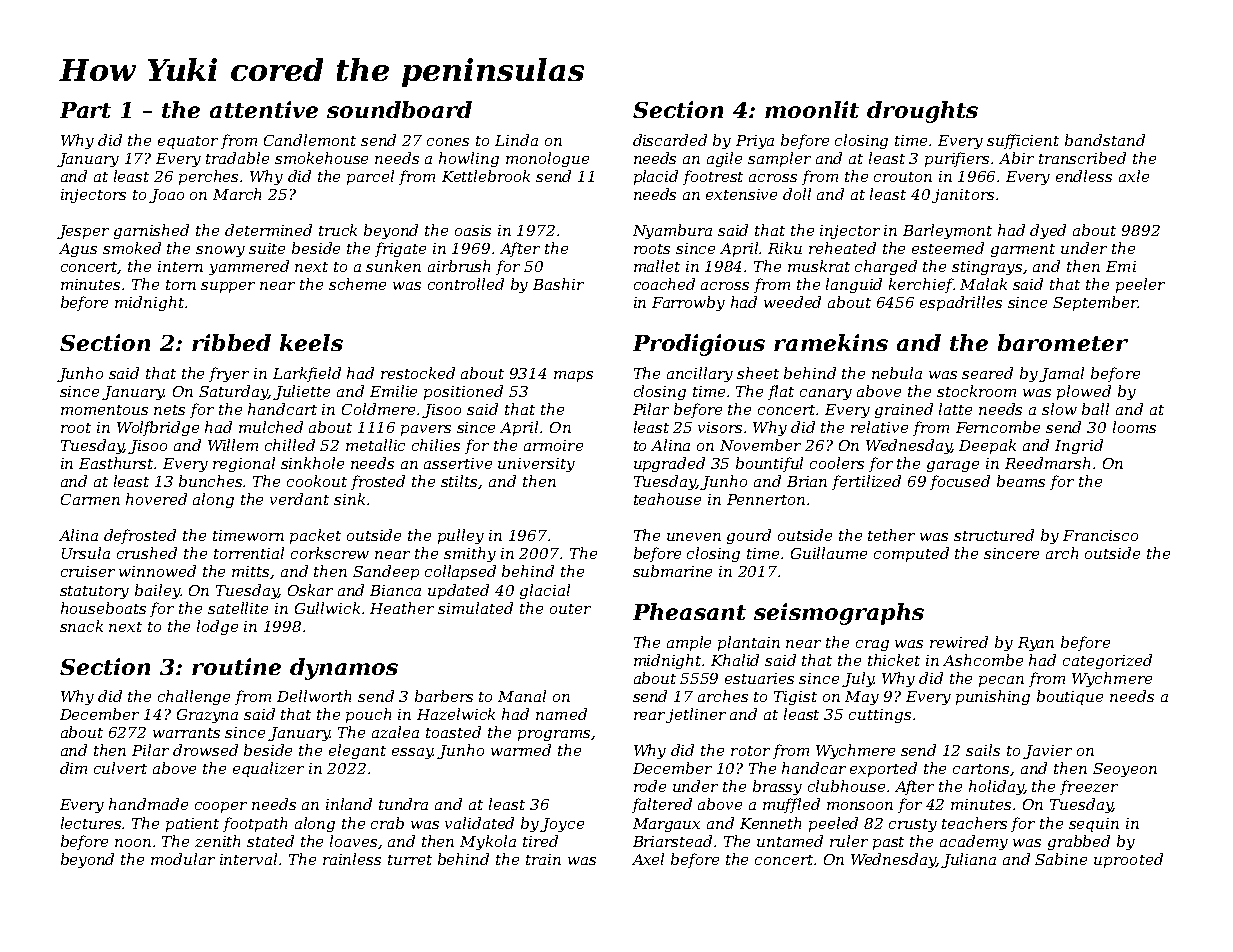 This screenshot has height=952, width=1233. I want to click on sheet, so click(758, 373).
